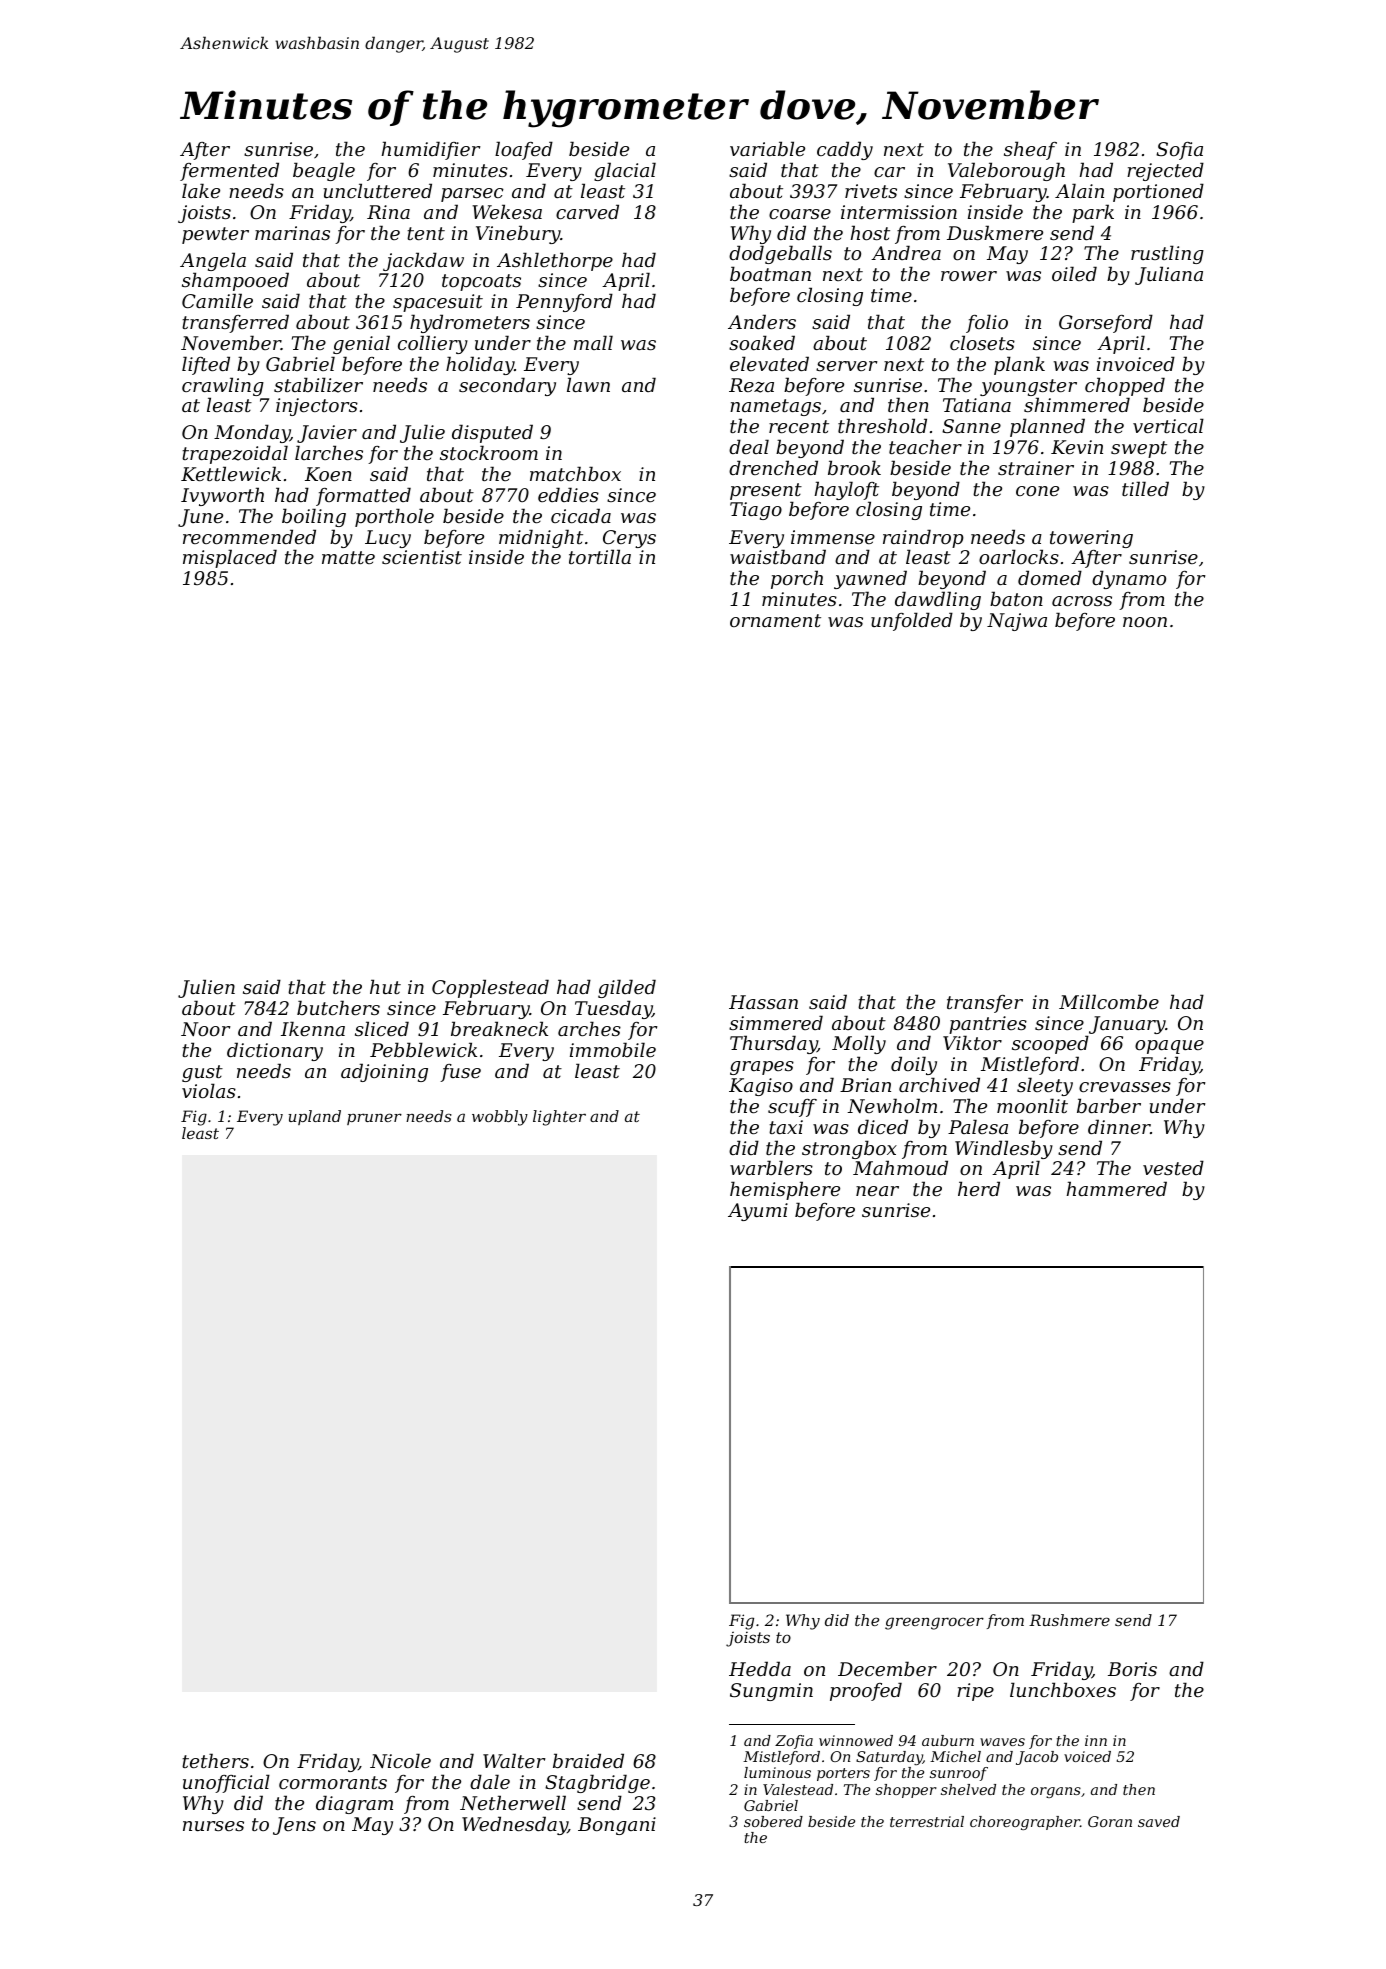  I want to click on pruner, so click(374, 1119).
